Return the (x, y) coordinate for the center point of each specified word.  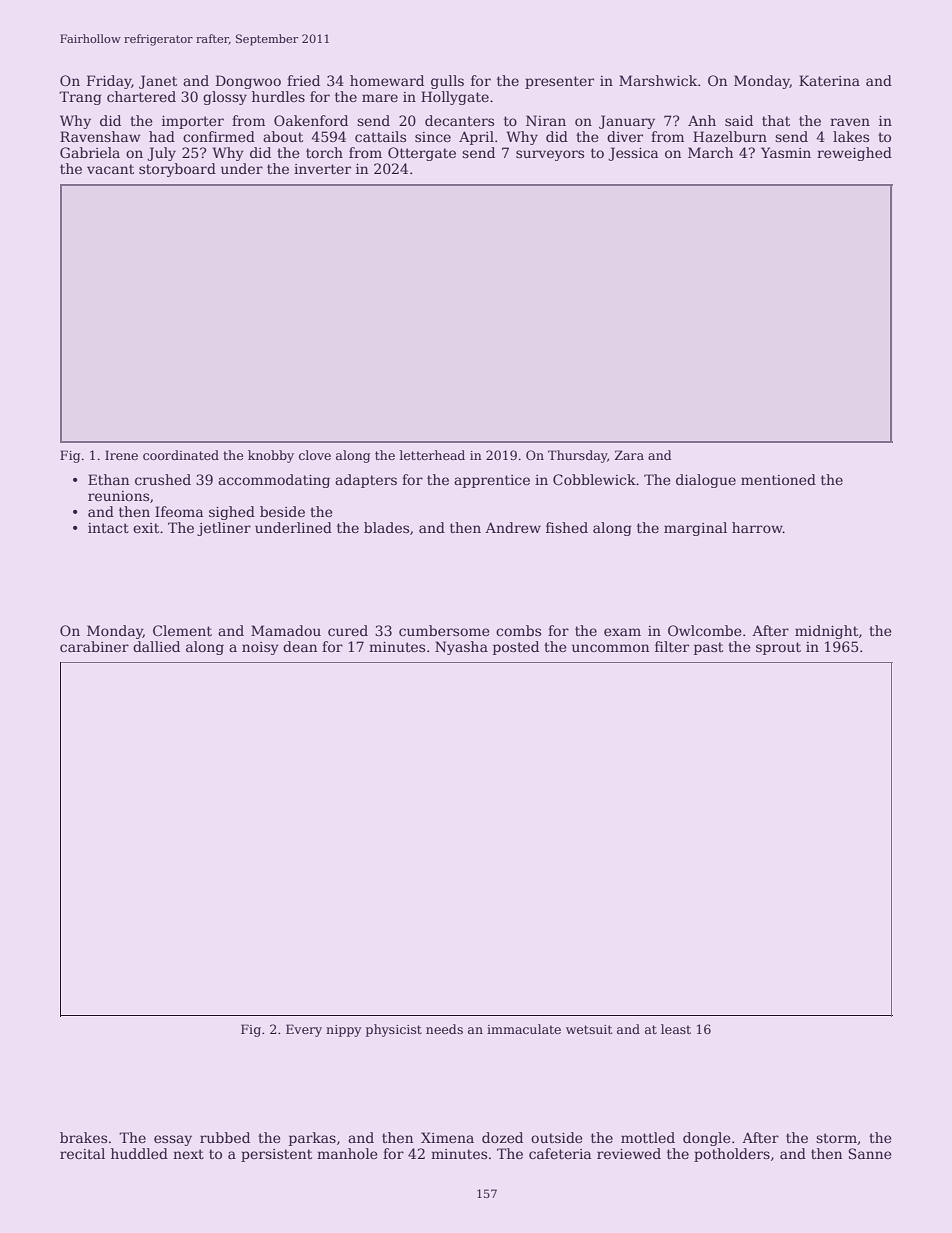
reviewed (629, 1153)
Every (304, 1030)
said (739, 120)
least (676, 1029)
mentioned (778, 479)
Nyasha (461, 648)
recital (82, 1153)
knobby (271, 456)
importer (193, 122)
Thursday (577, 456)
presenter (559, 82)
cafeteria (560, 1153)
